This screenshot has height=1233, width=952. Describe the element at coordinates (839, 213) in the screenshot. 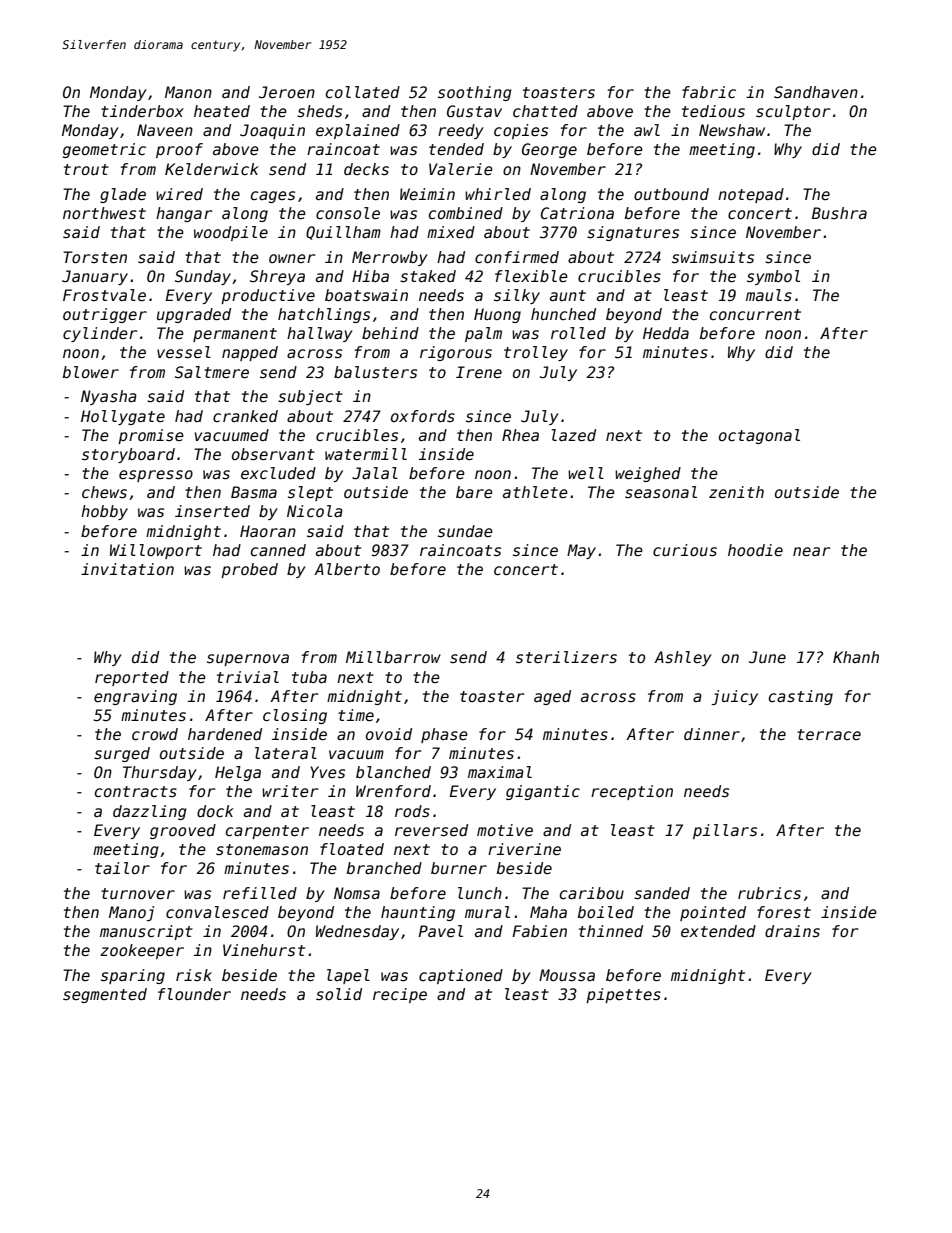

I see `Bushra` at that location.
